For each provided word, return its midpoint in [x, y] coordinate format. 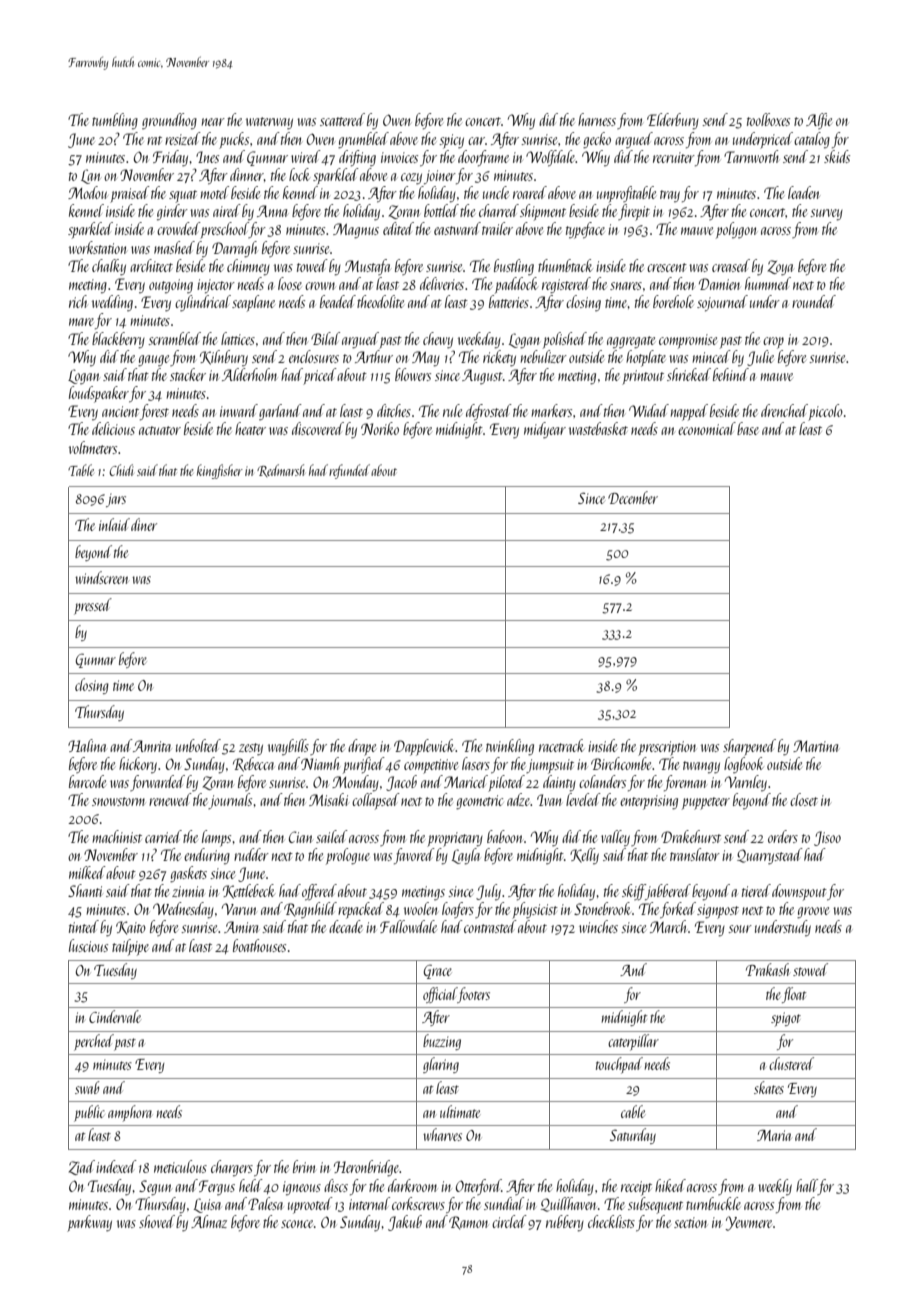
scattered [342, 119]
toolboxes [768, 119]
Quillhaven [568, 1204]
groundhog [169, 121]
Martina [815, 746]
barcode [87, 781]
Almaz [209, 1221]
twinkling [510, 747]
